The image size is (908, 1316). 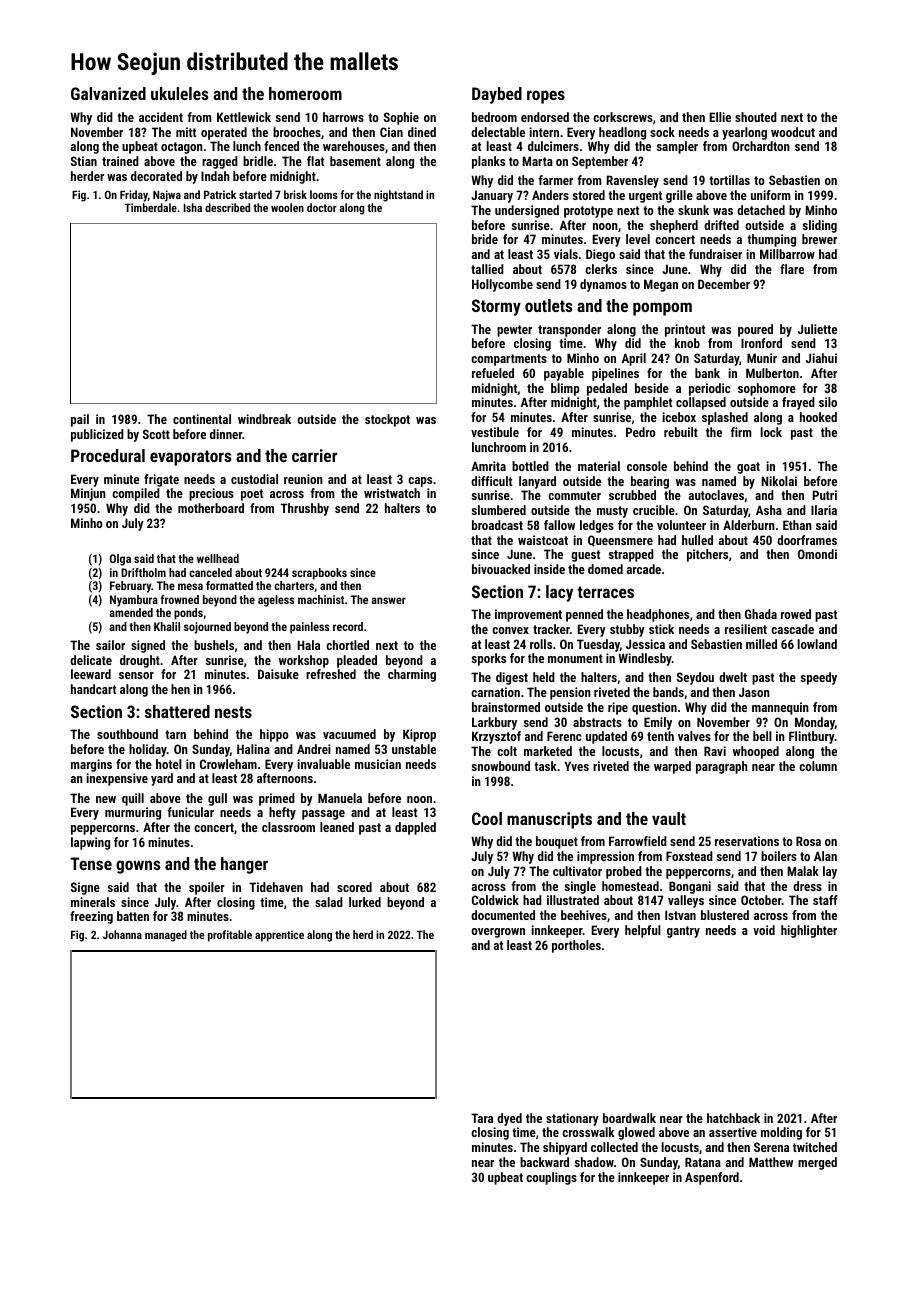 I want to click on bell, so click(x=762, y=736).
